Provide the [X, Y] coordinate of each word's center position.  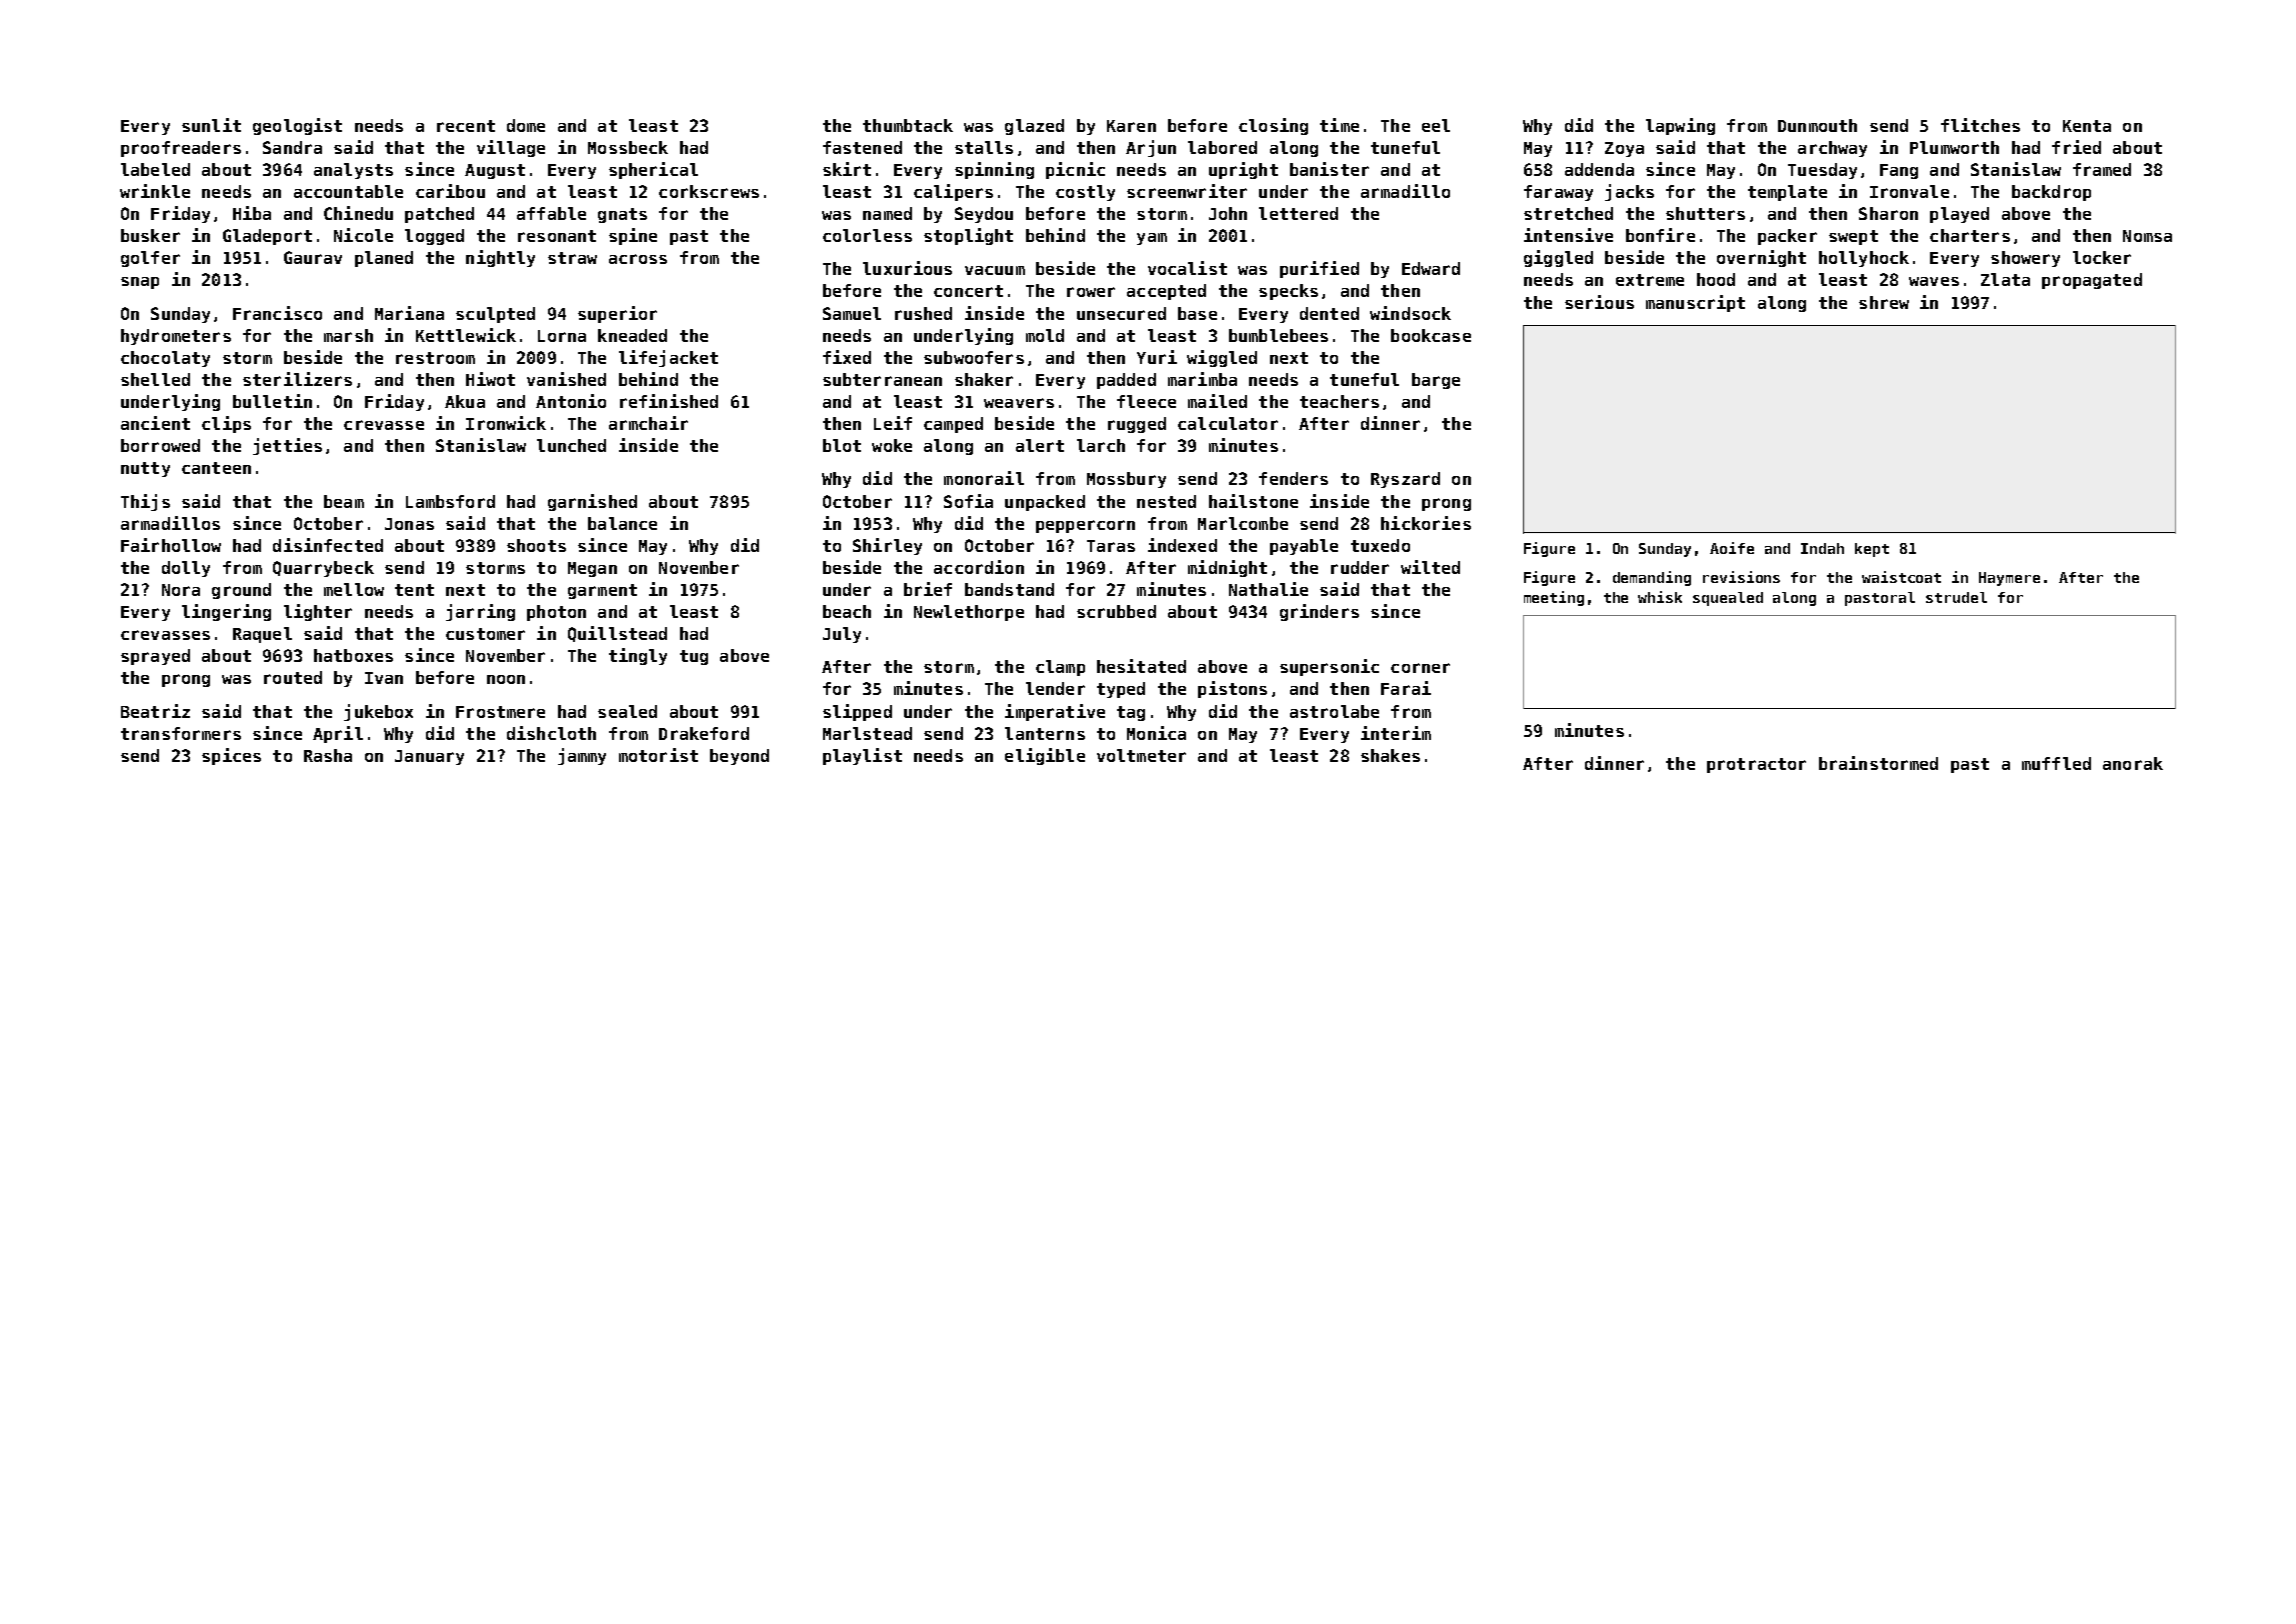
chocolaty [165, 359]
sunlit [211, 125]
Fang [1899, 171]
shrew [1884, 302]
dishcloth [551, 733]
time [1339, 125]
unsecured [1121, 313]
